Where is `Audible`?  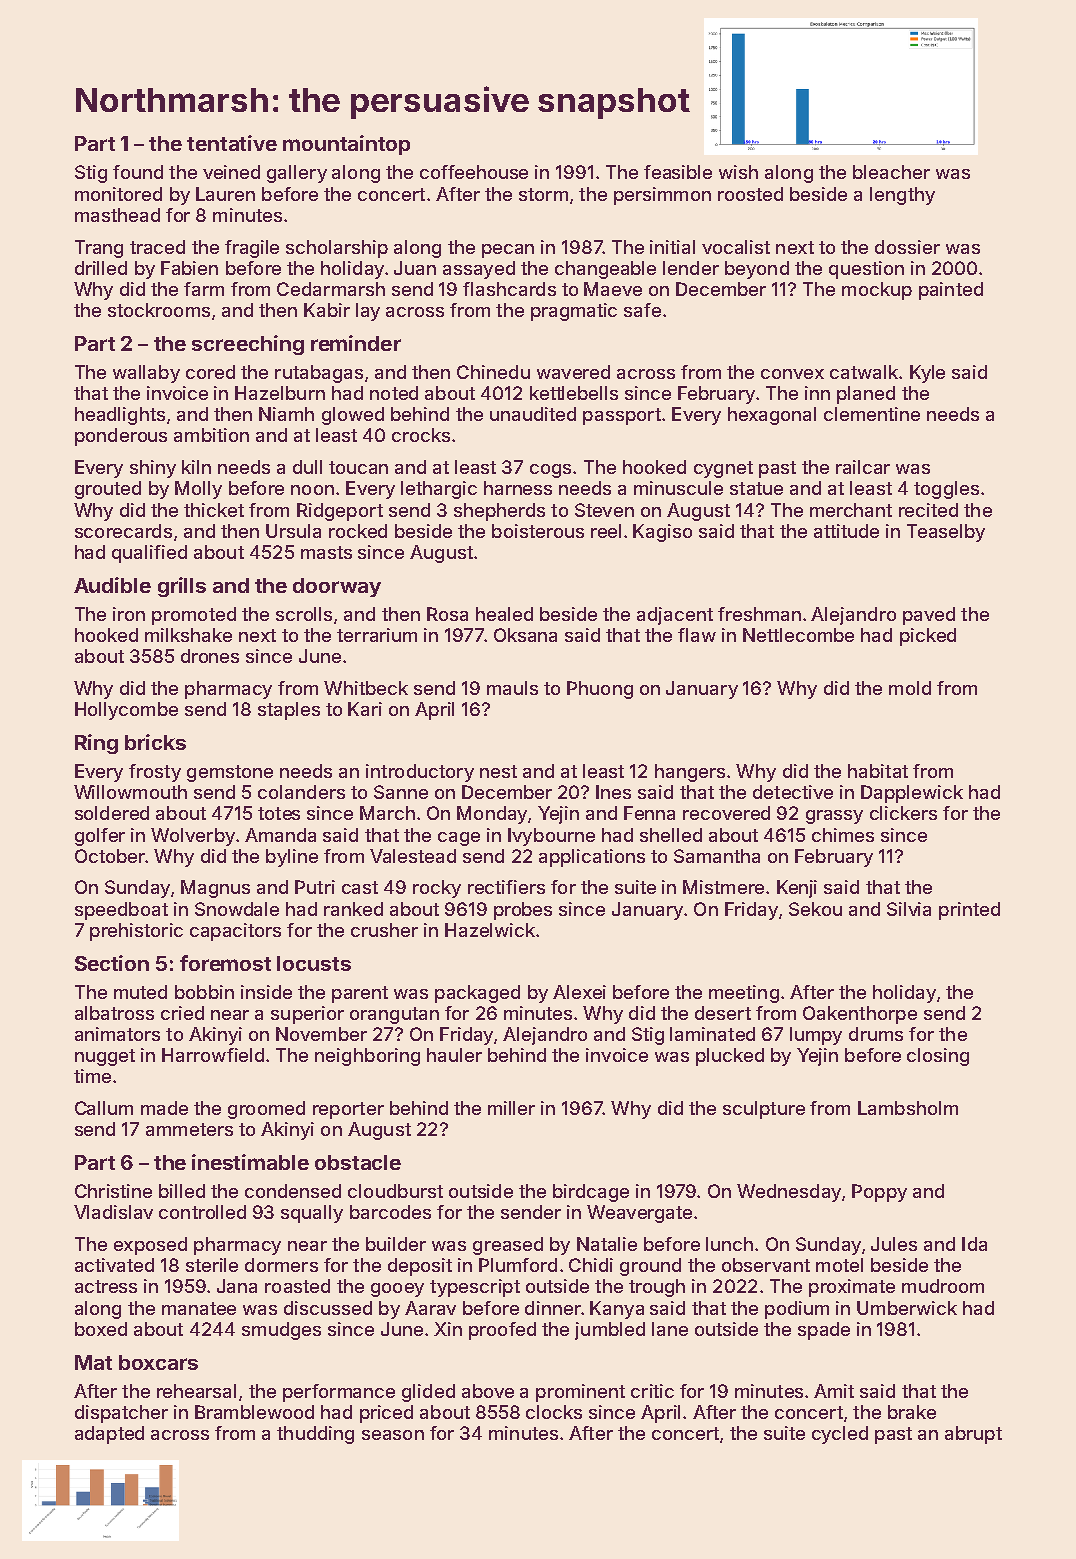
Audible is located at coordinates (112, 585).
